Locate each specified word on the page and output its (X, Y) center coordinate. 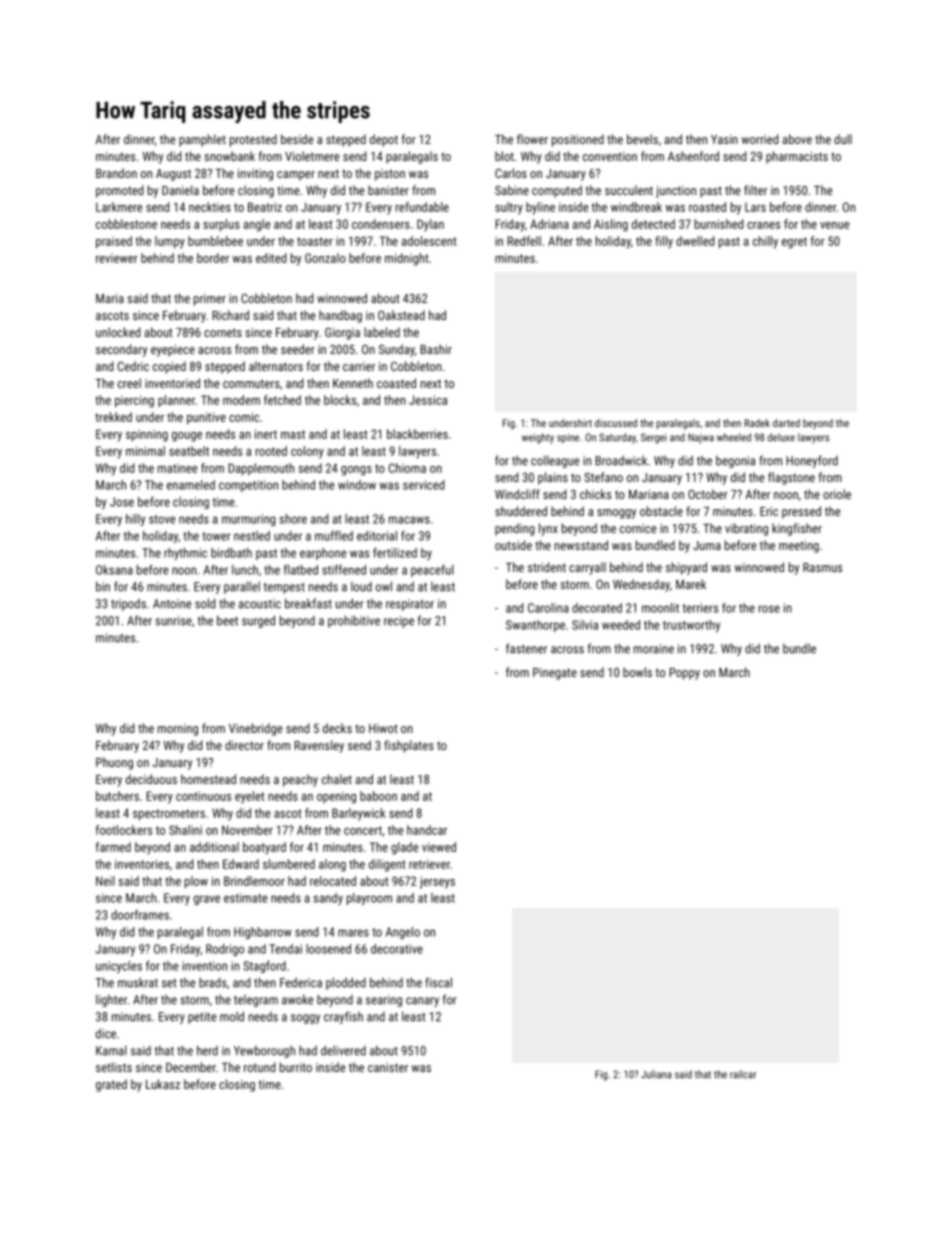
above (797, 139)
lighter (111, 1000)
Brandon (116, 173)
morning (178, 730)
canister (388, 1067)
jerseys (437, 882)
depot (384, 140)
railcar (743, 1074)
